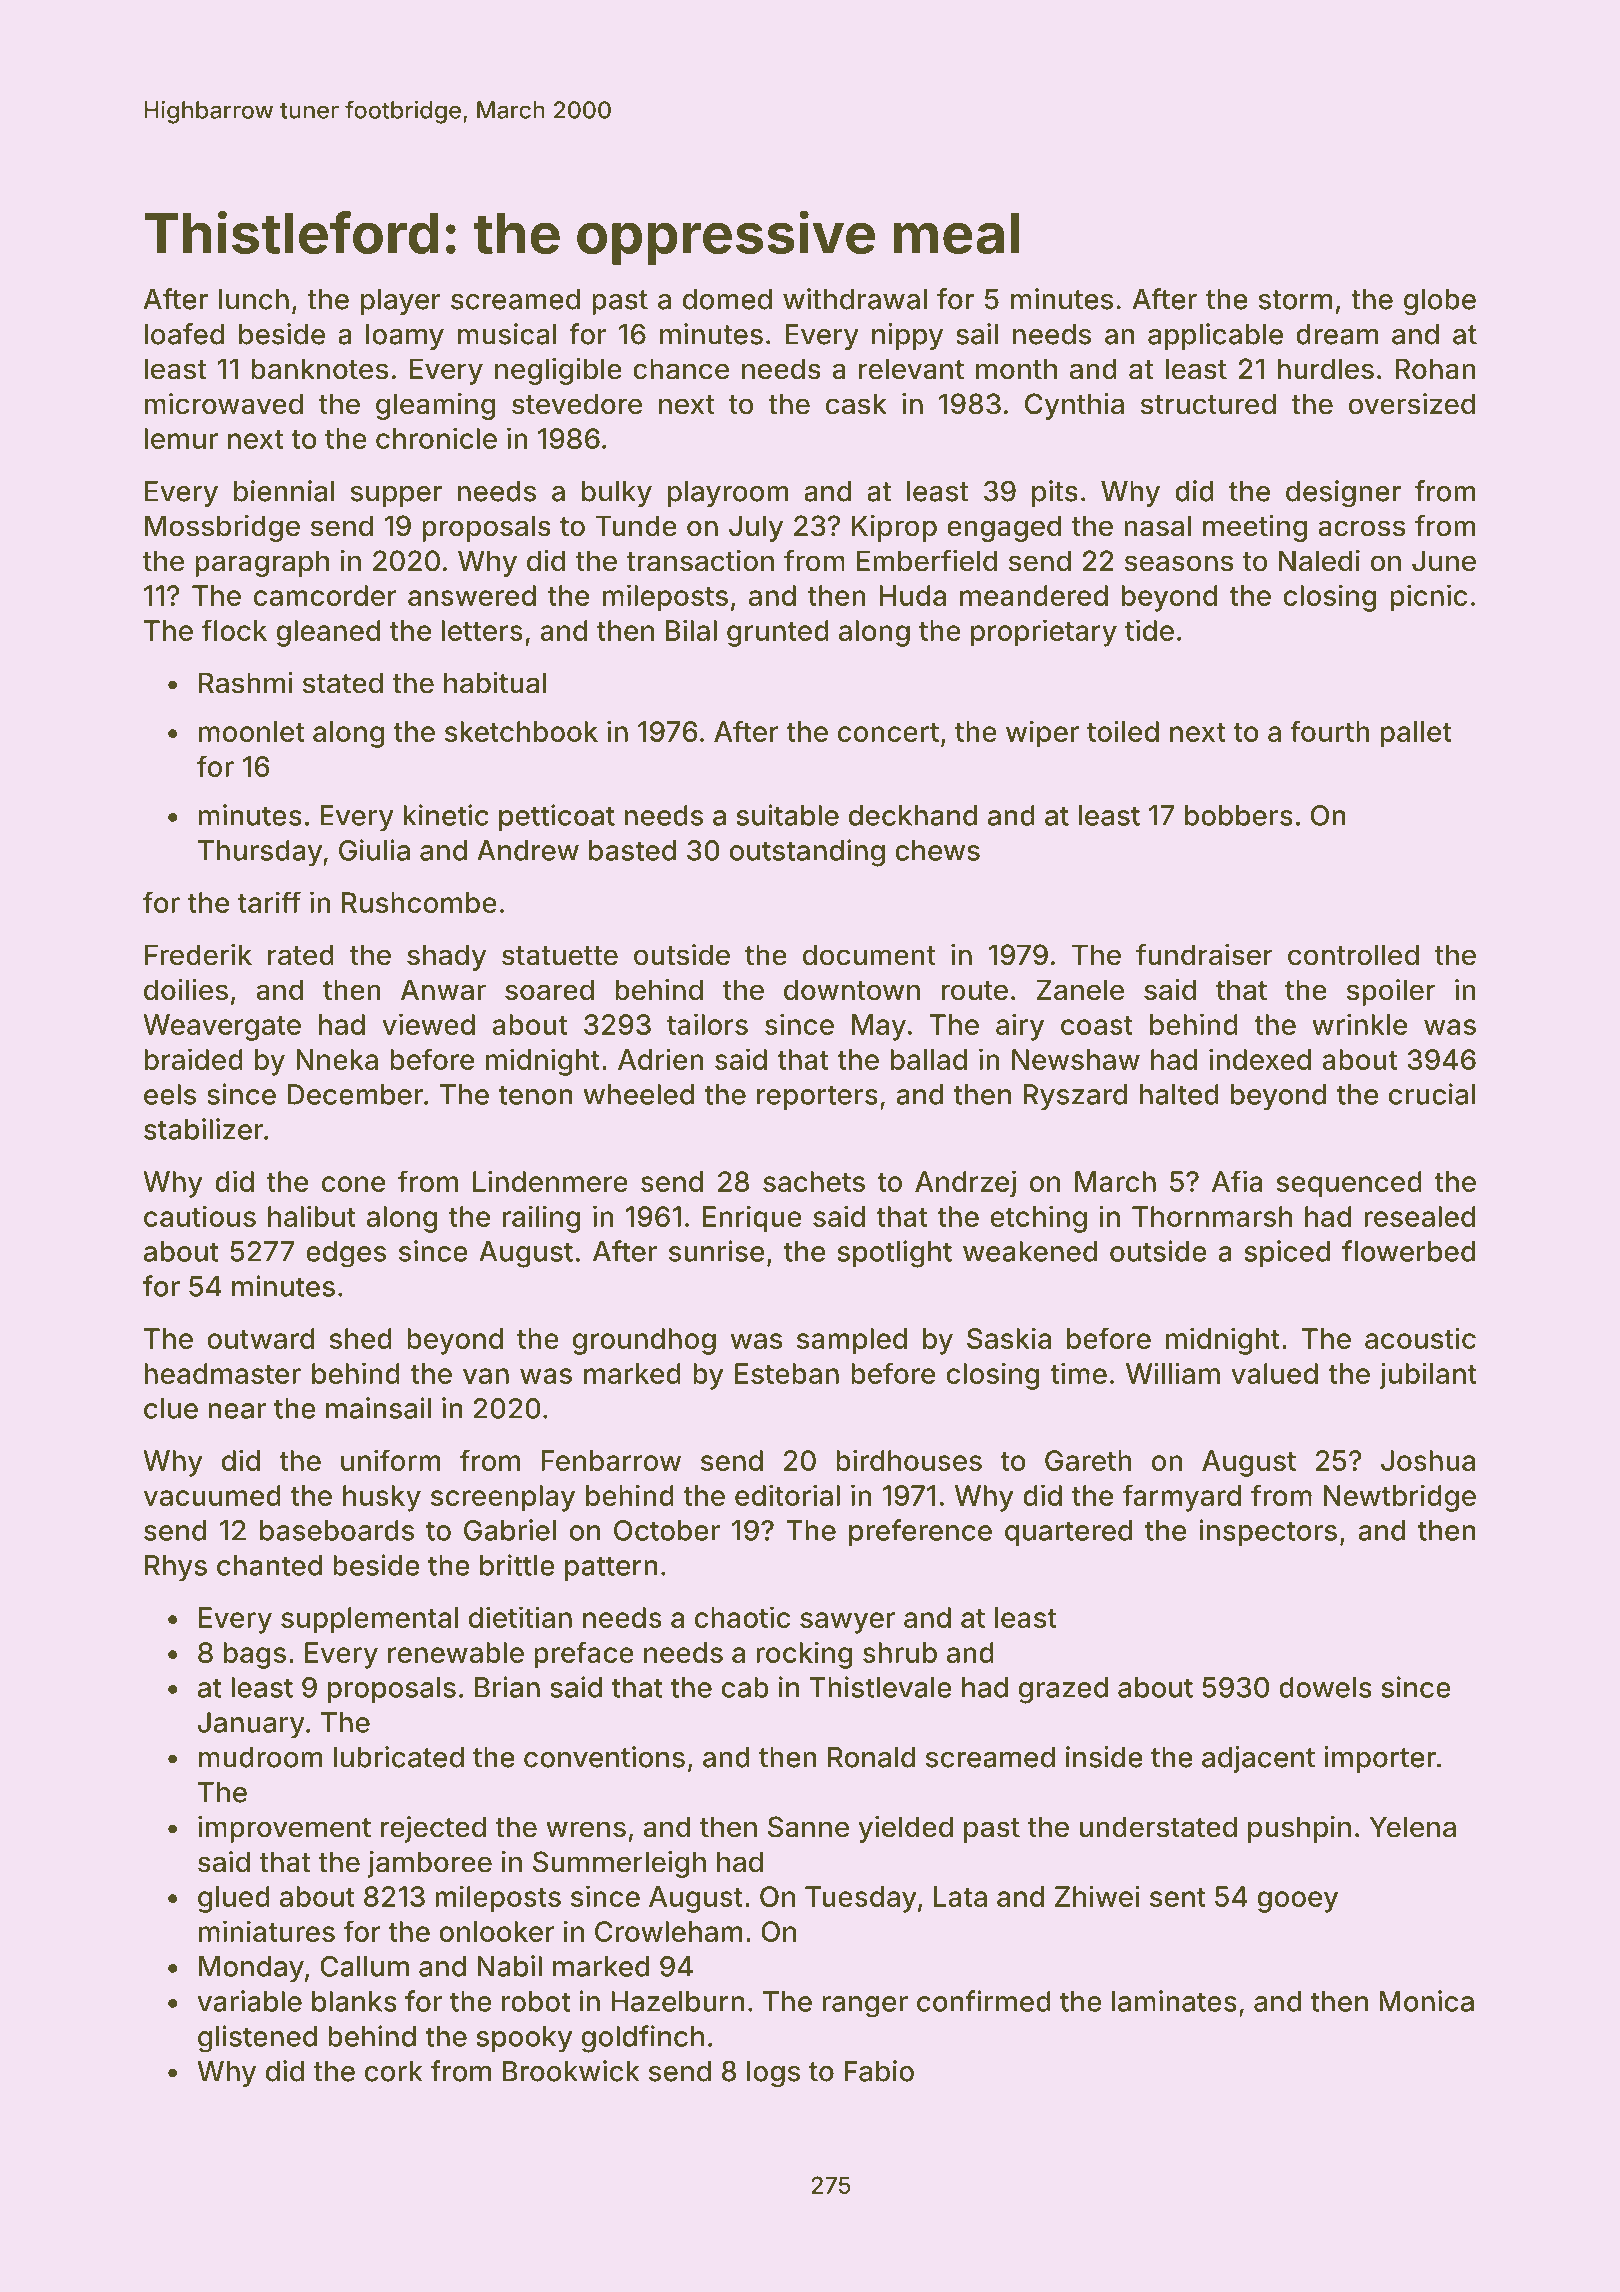  What do you see at coordinates (1287, 1253) in the screenshot?
I see `spiced` at bounding box center [1287, 1253].
